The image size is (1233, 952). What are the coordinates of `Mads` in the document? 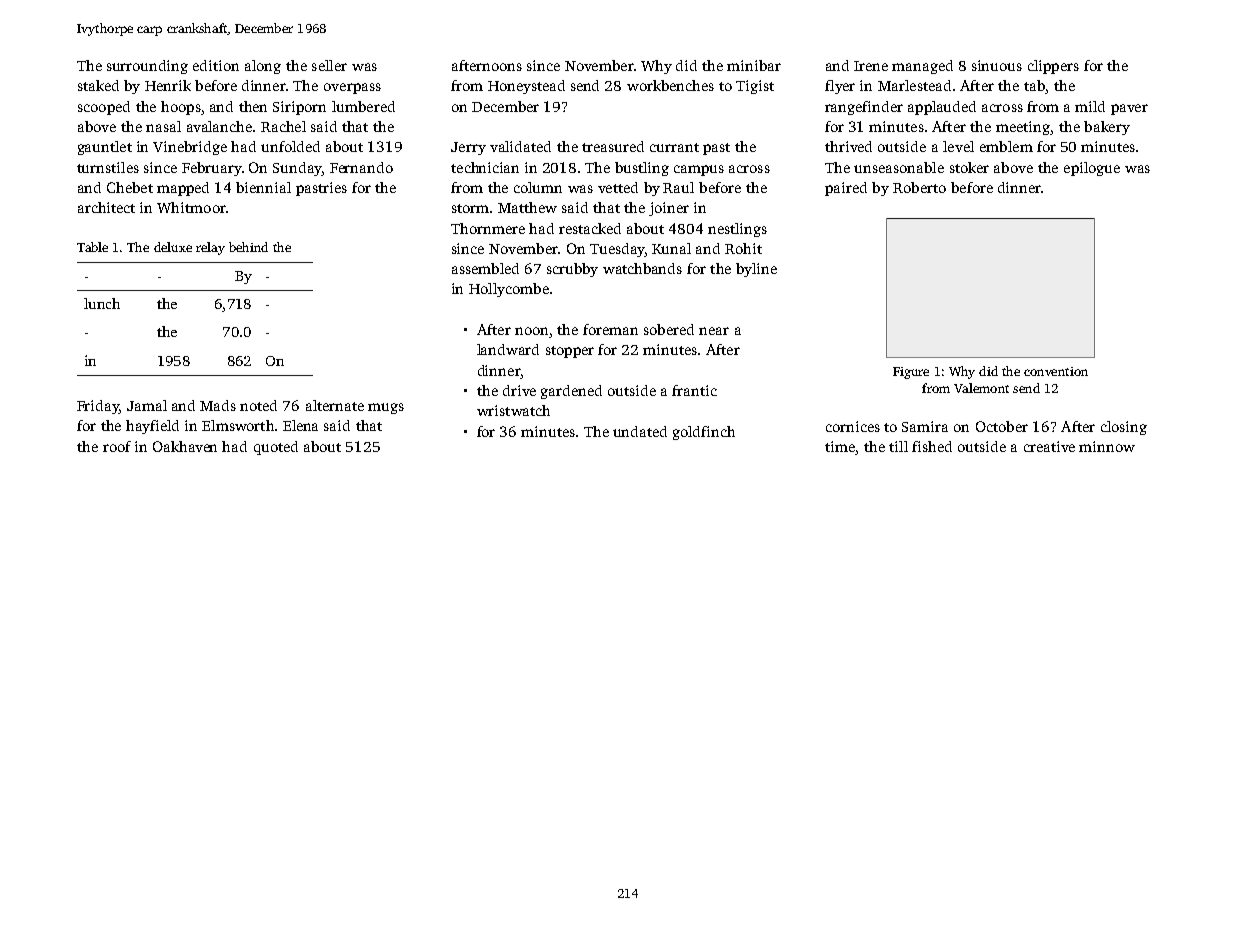 It's located at (218, 405).
